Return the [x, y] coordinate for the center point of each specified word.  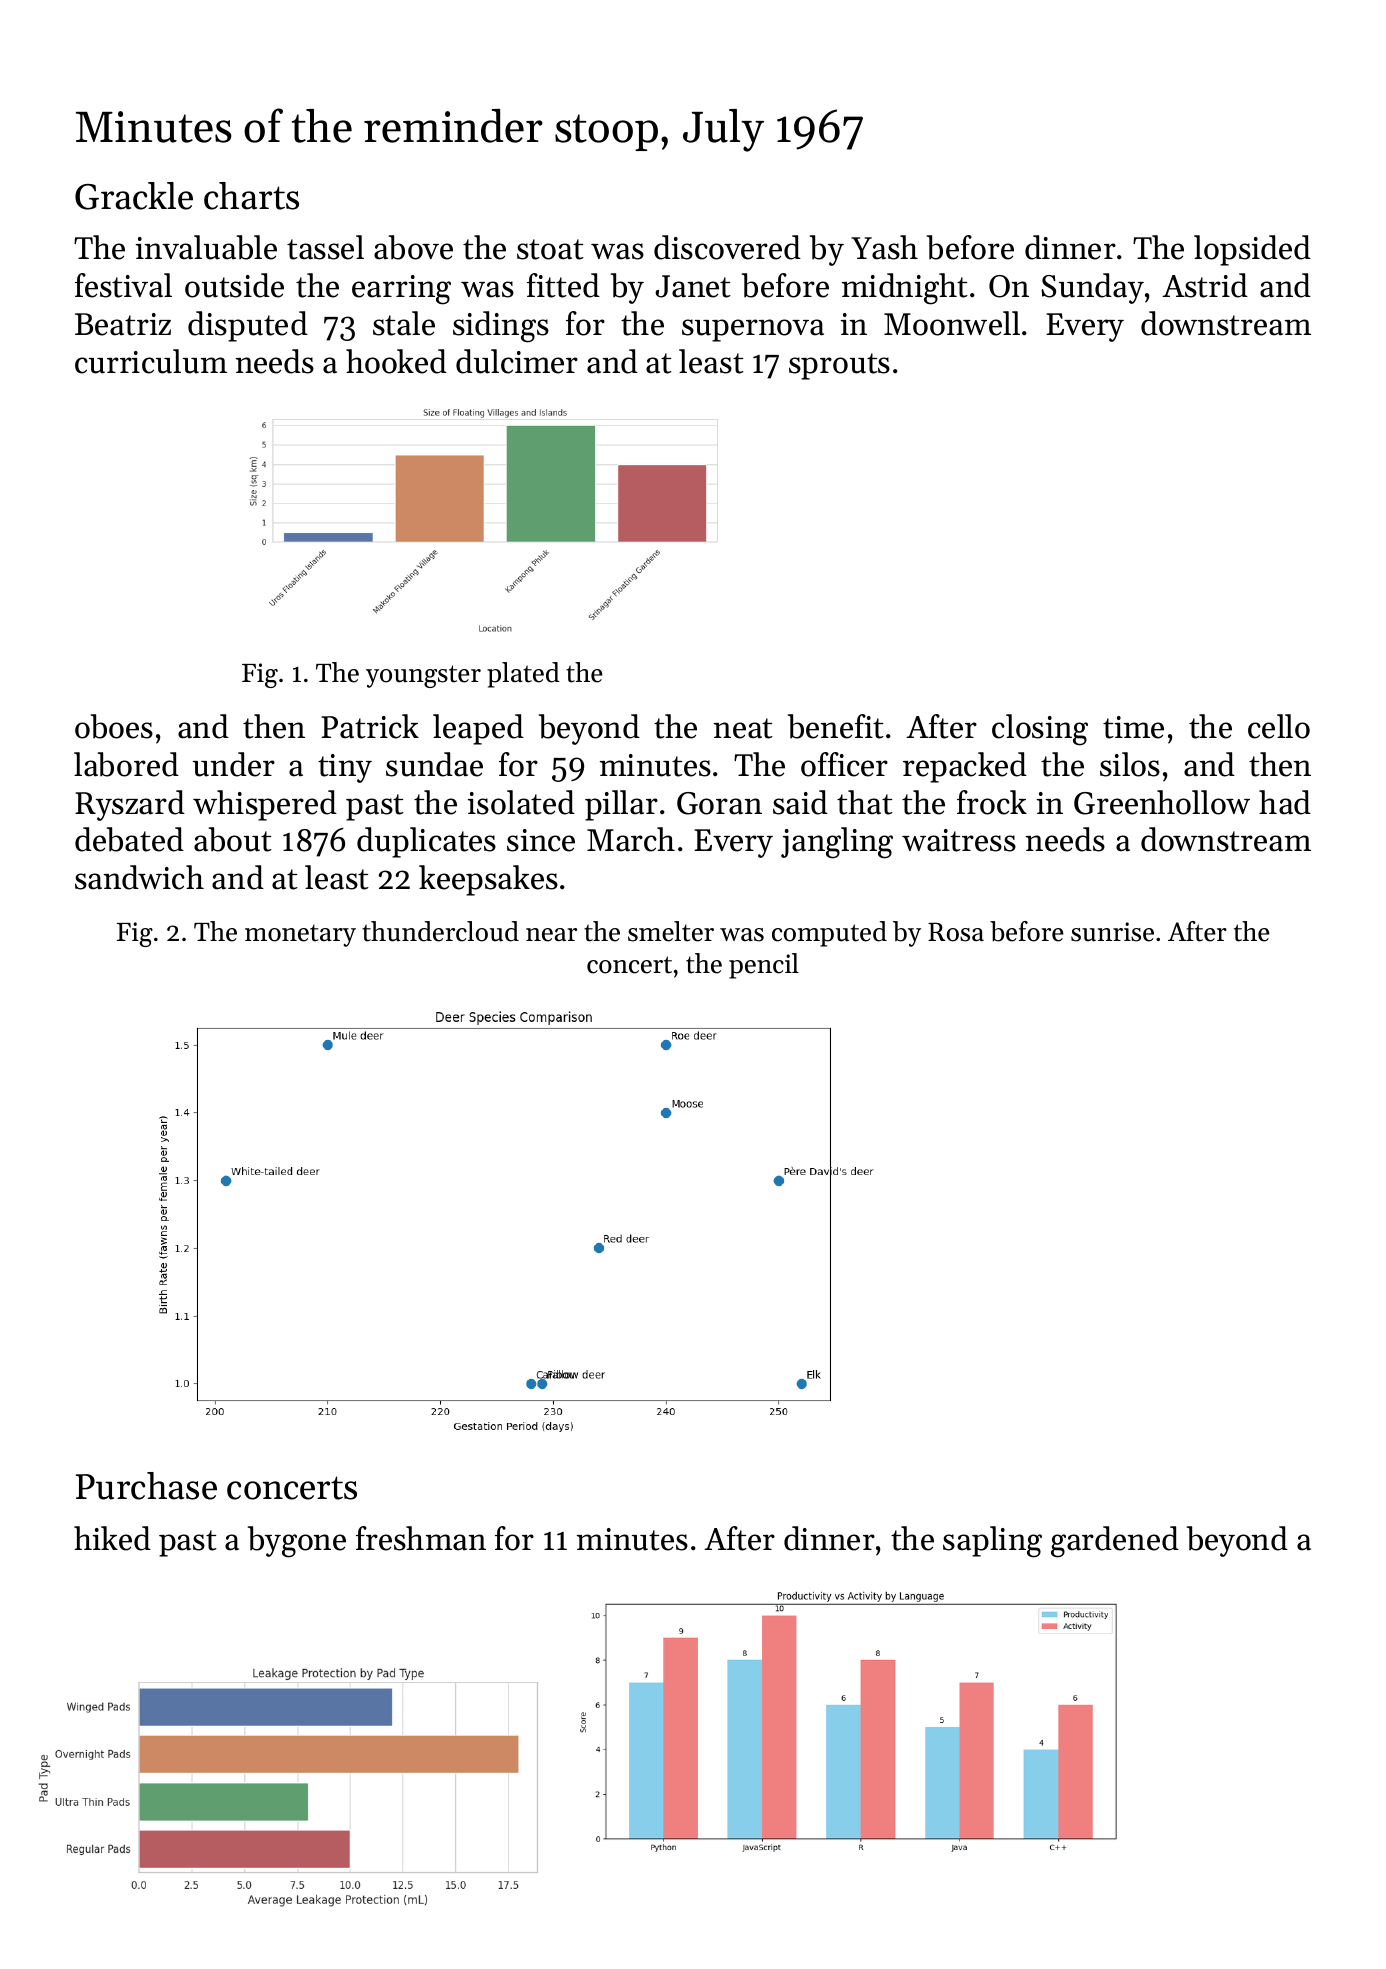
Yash [884, 247]
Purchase [146, 1486]
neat [743, 728]
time [1133, 727]
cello [1279, 726]
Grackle [134, 196]
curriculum [151, 361]
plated [523, 675]
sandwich [139, 877]
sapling [992, 1542]
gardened [1115, 1542]
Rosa [956, 932]
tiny [345, 768]
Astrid [1205, 285]
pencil [764, 966]
